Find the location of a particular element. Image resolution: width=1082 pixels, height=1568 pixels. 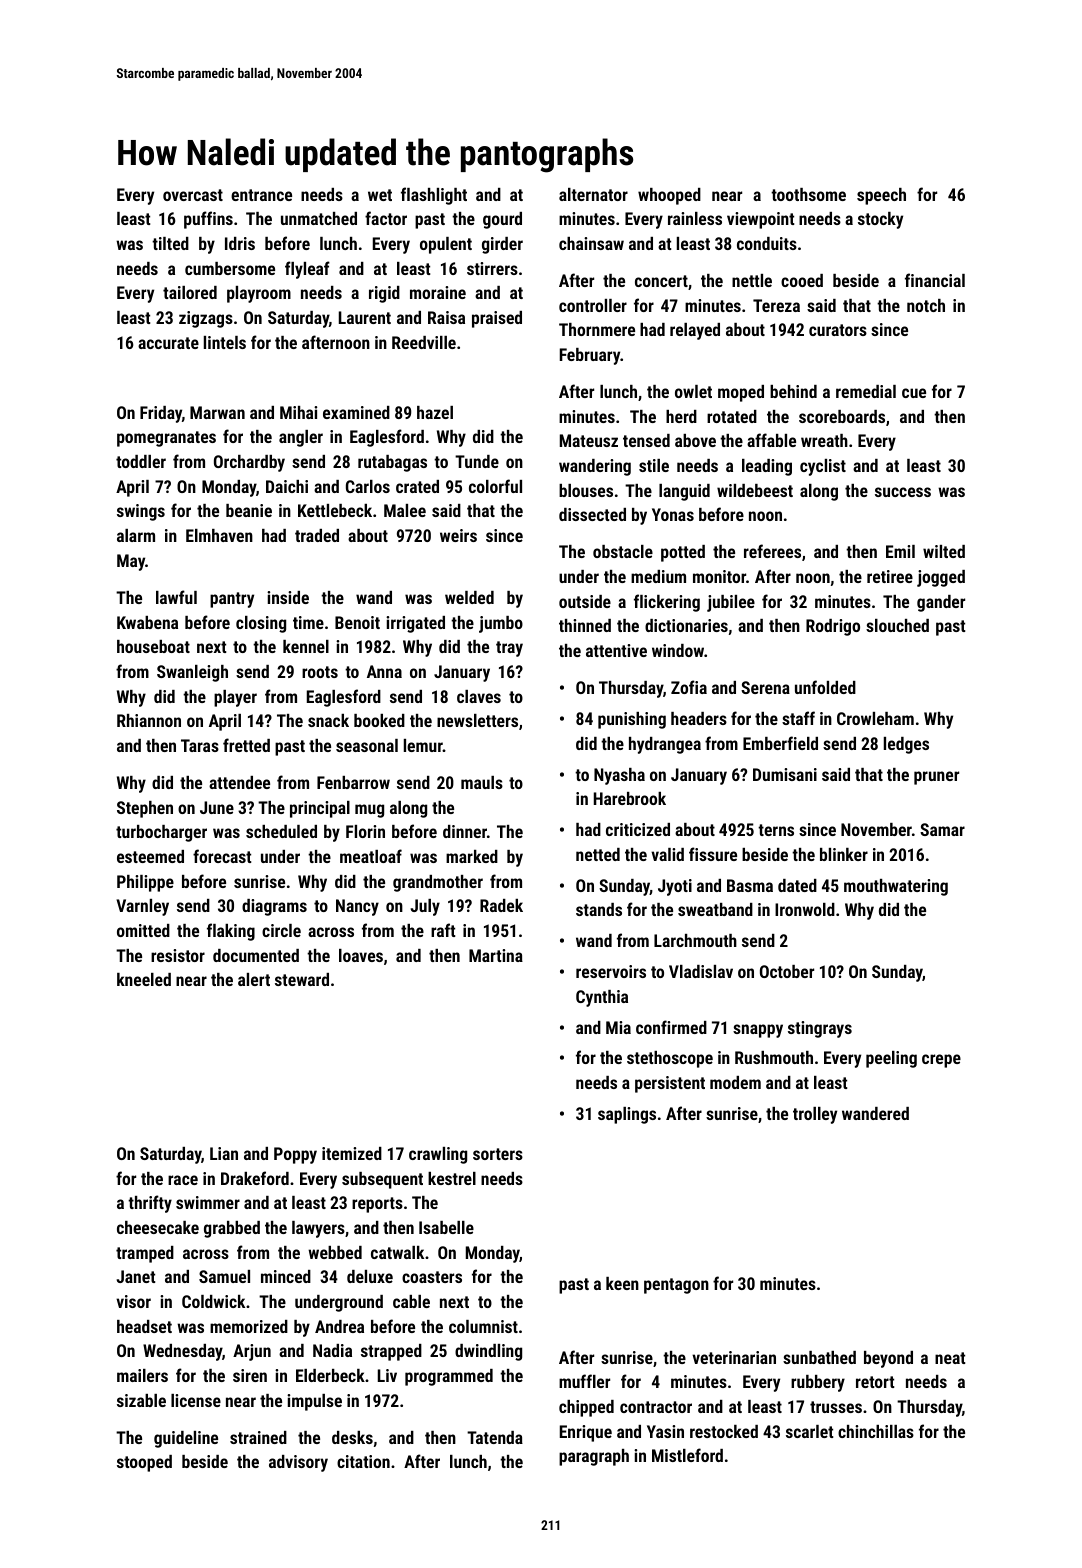

irrigated is located at coordinates (415, 624).
